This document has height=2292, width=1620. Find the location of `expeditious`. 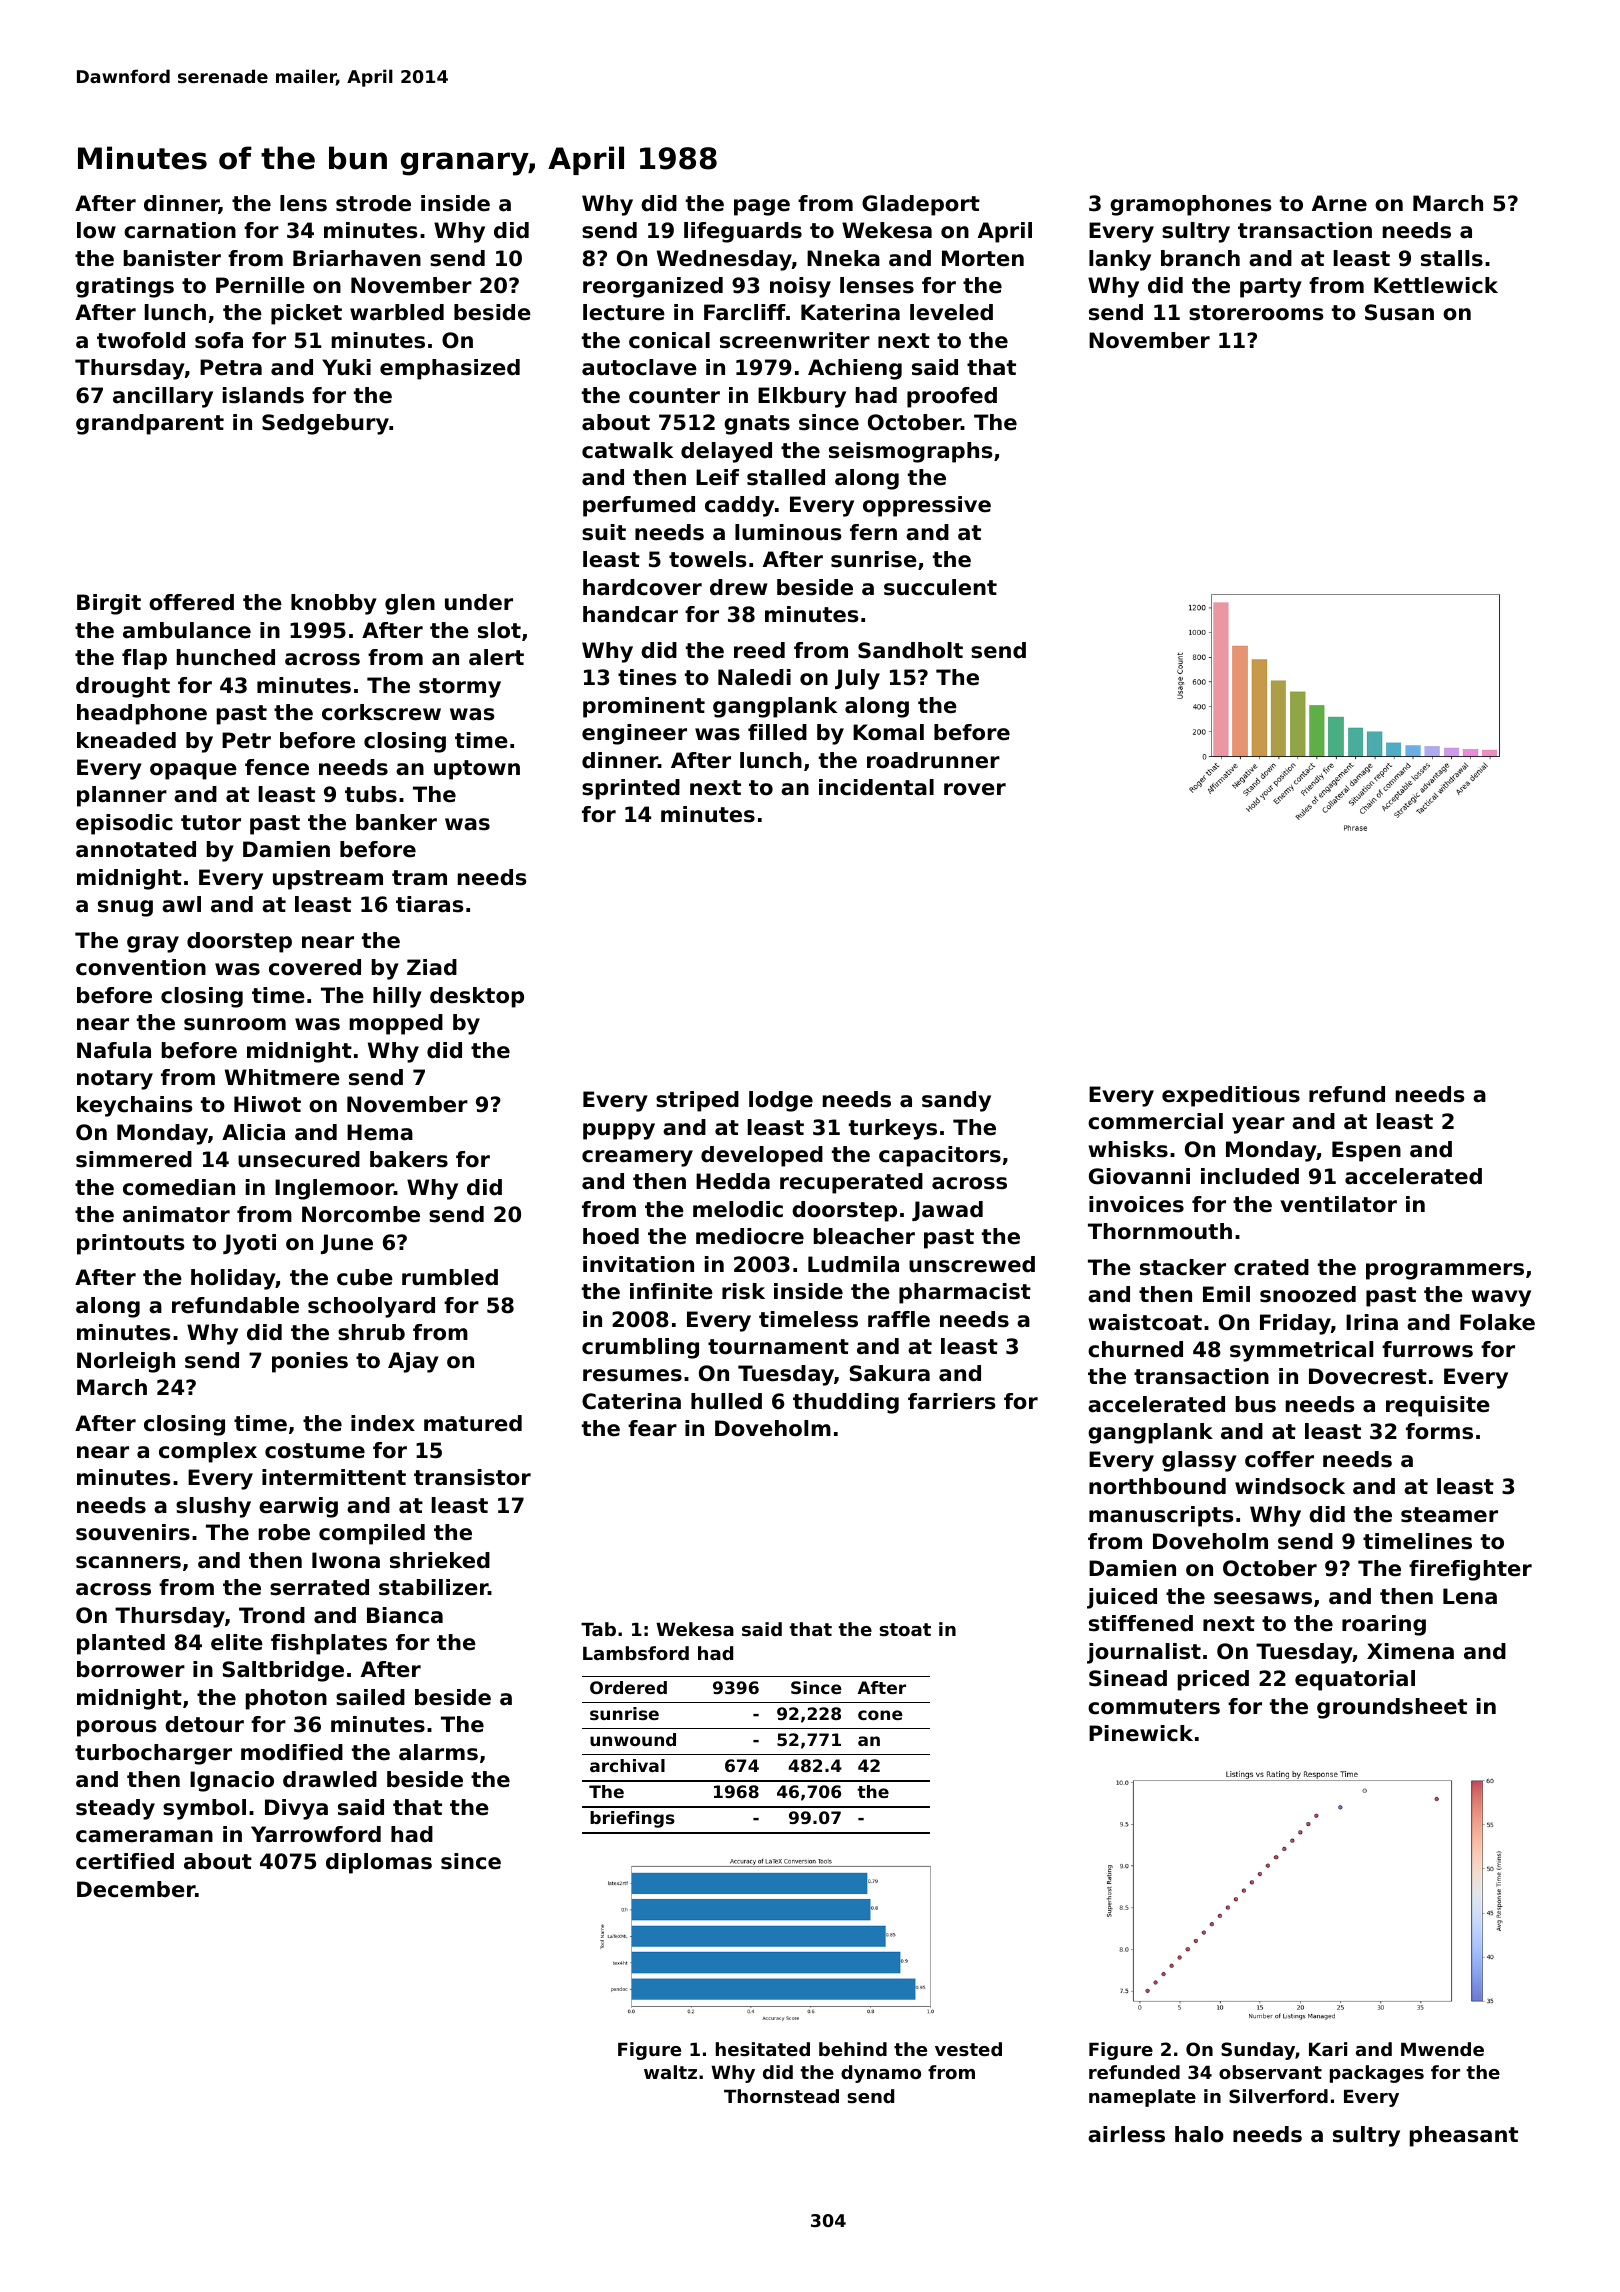

expeditious is located at coordinates (1231, 1096).
